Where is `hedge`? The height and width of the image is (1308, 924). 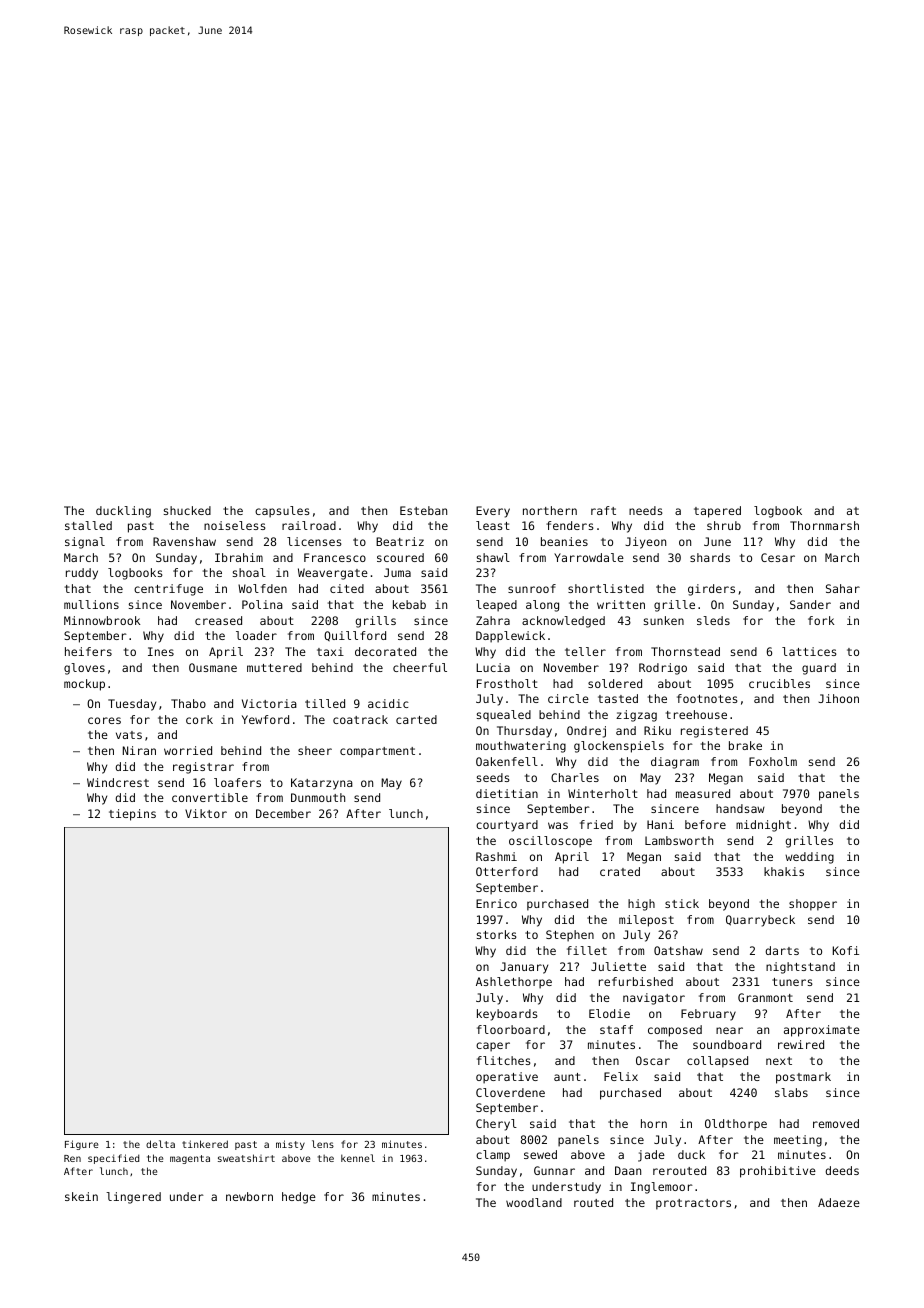
hedge is located at coordinates (299, 1198).
